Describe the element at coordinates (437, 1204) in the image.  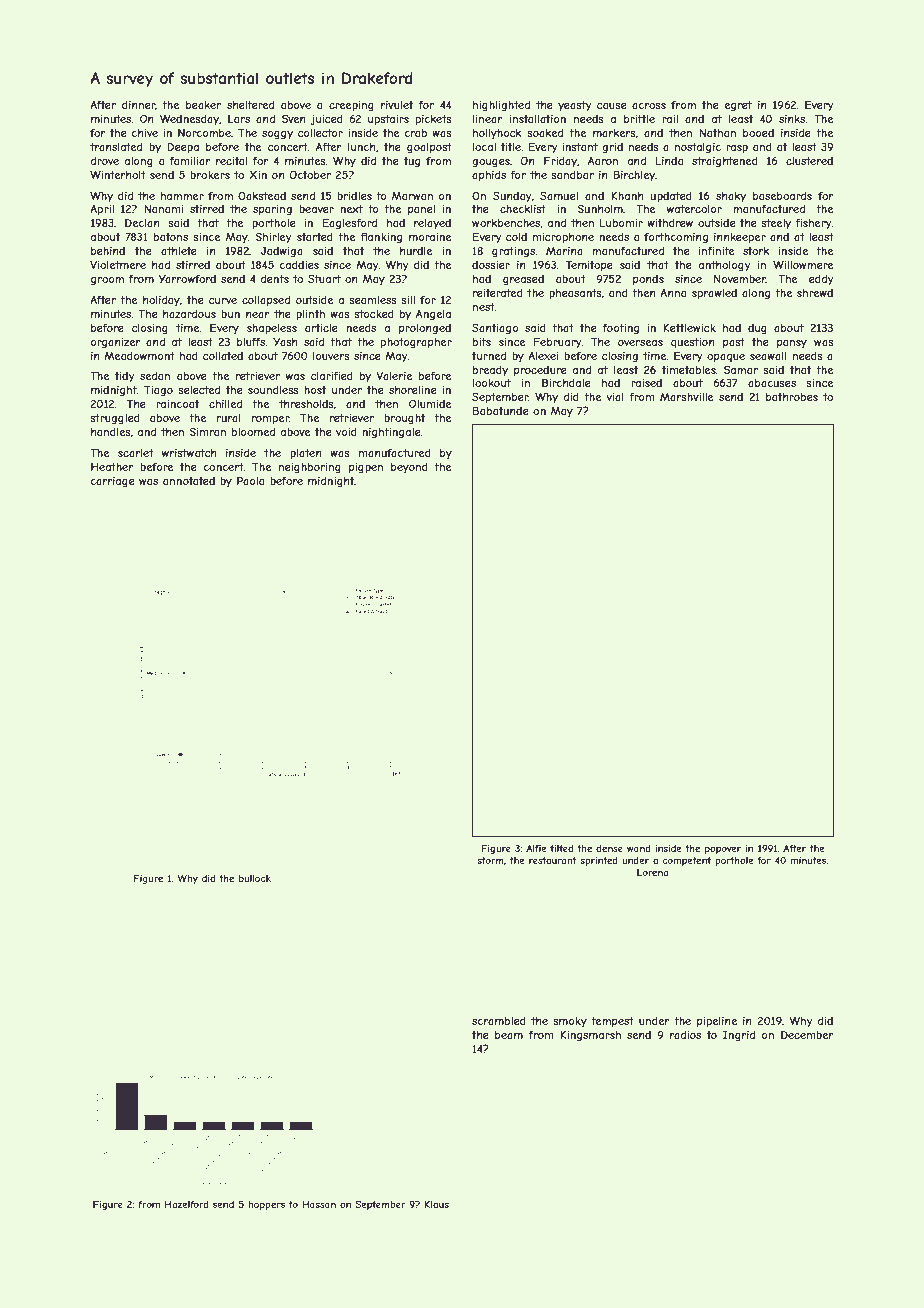
I see `Klaus` at that location.
